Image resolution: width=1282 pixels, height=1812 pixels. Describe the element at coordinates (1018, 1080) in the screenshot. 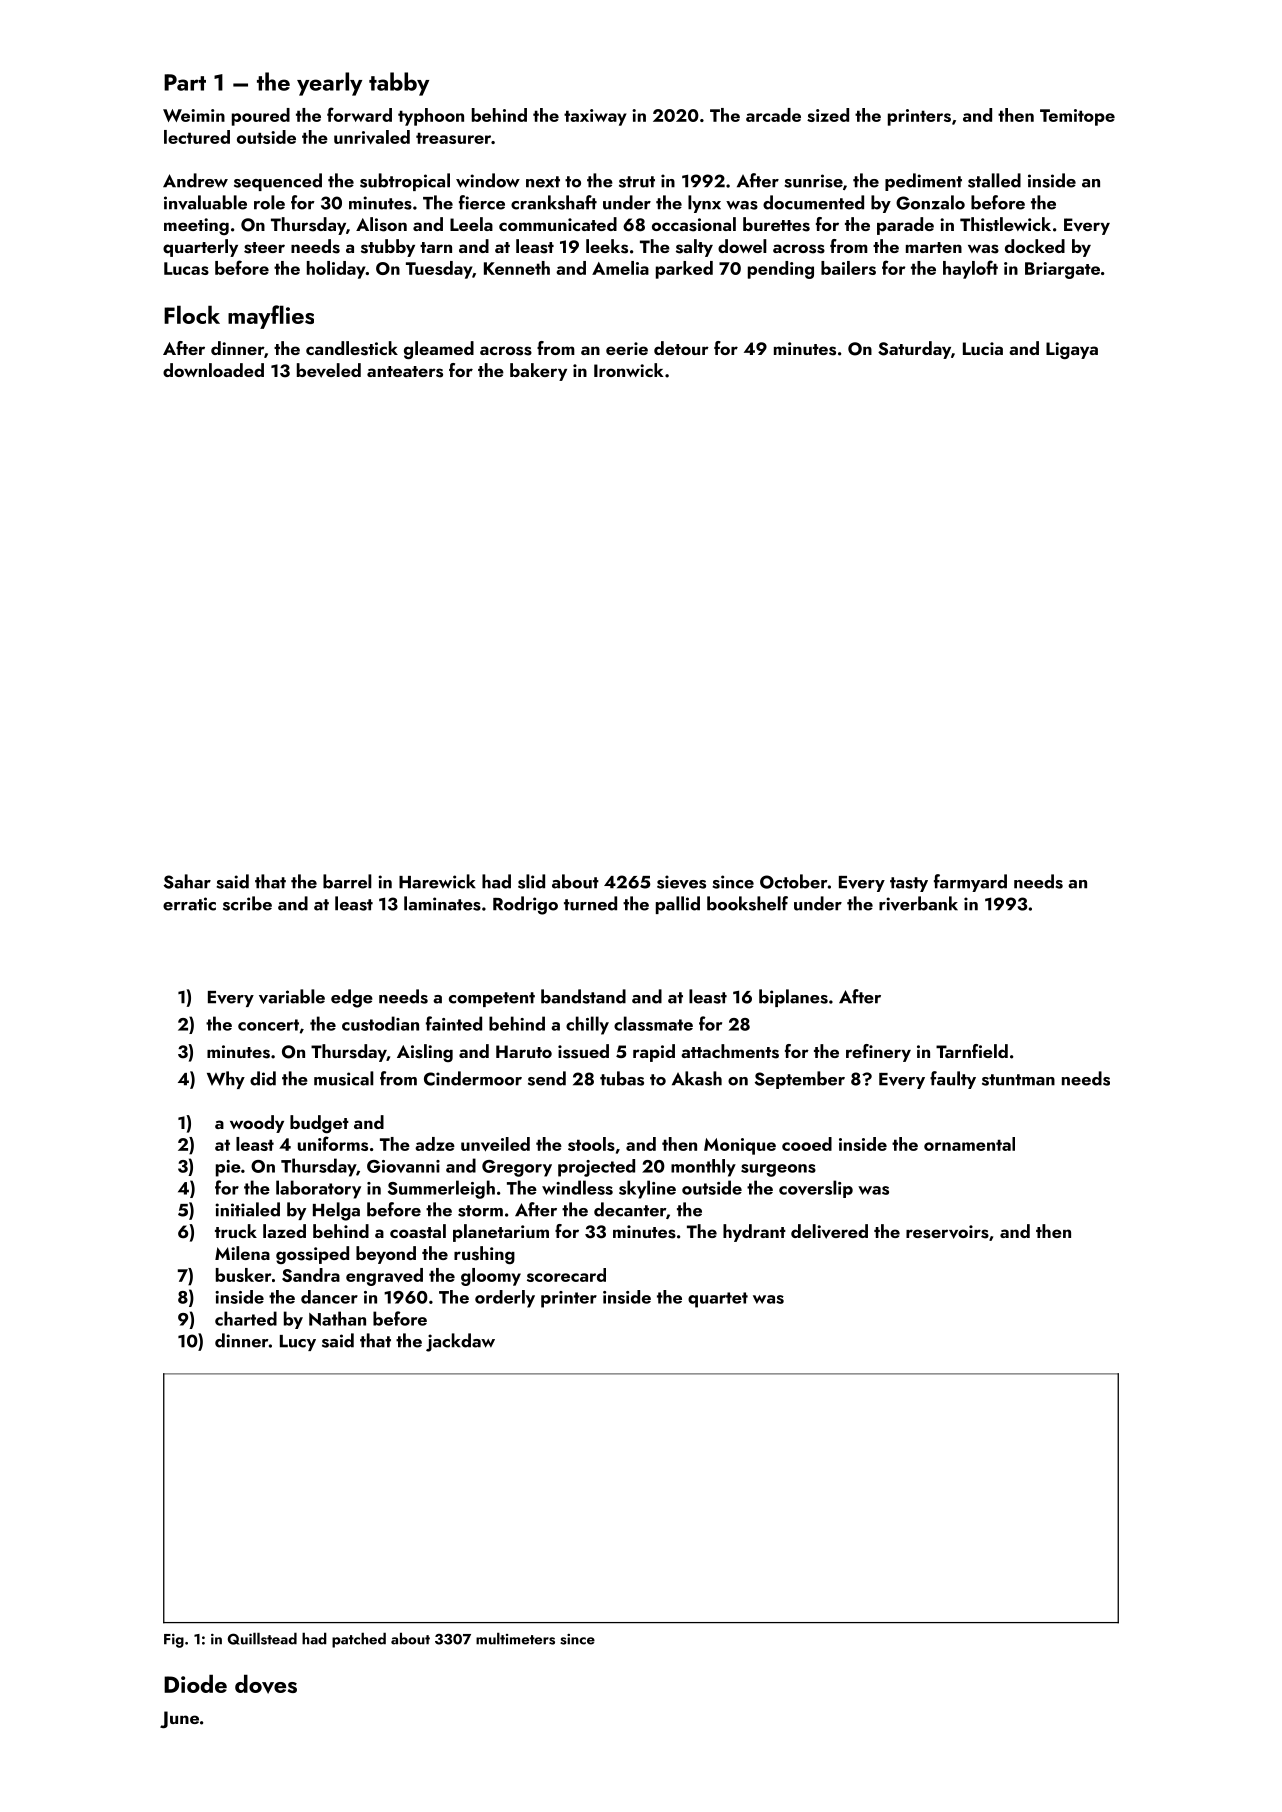

I see `stuntman` at that location.
